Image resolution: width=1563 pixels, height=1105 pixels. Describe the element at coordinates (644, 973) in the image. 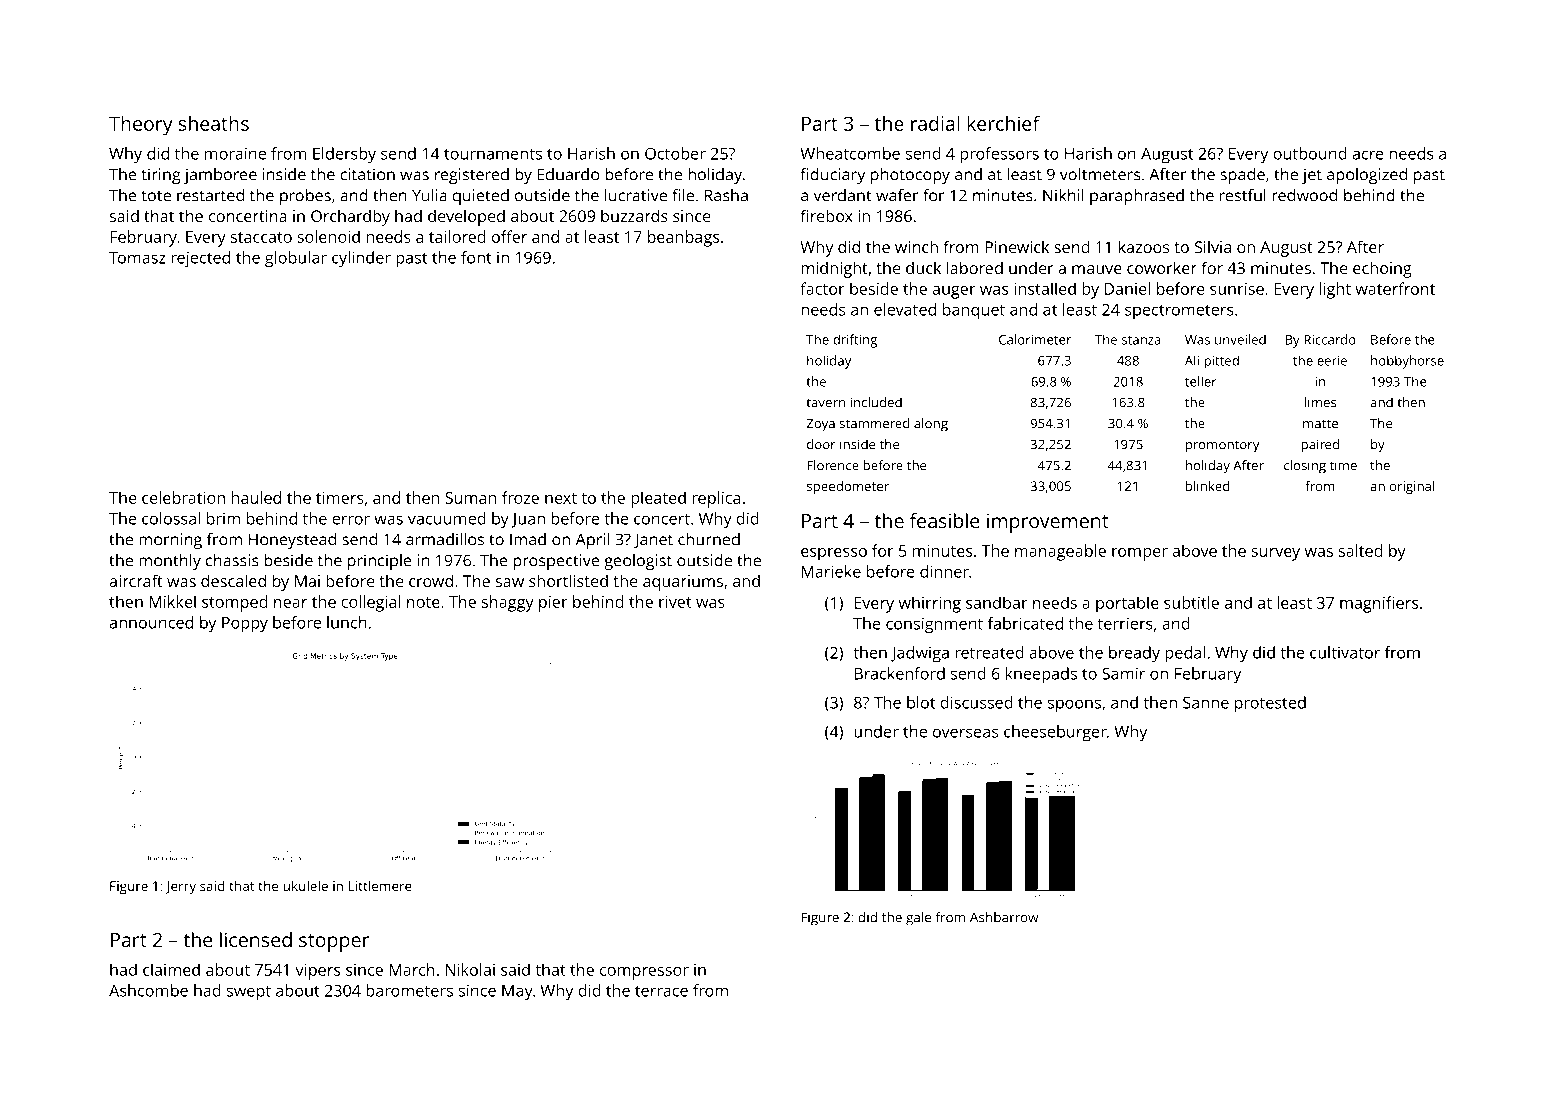

I see `compressor` at that location.
